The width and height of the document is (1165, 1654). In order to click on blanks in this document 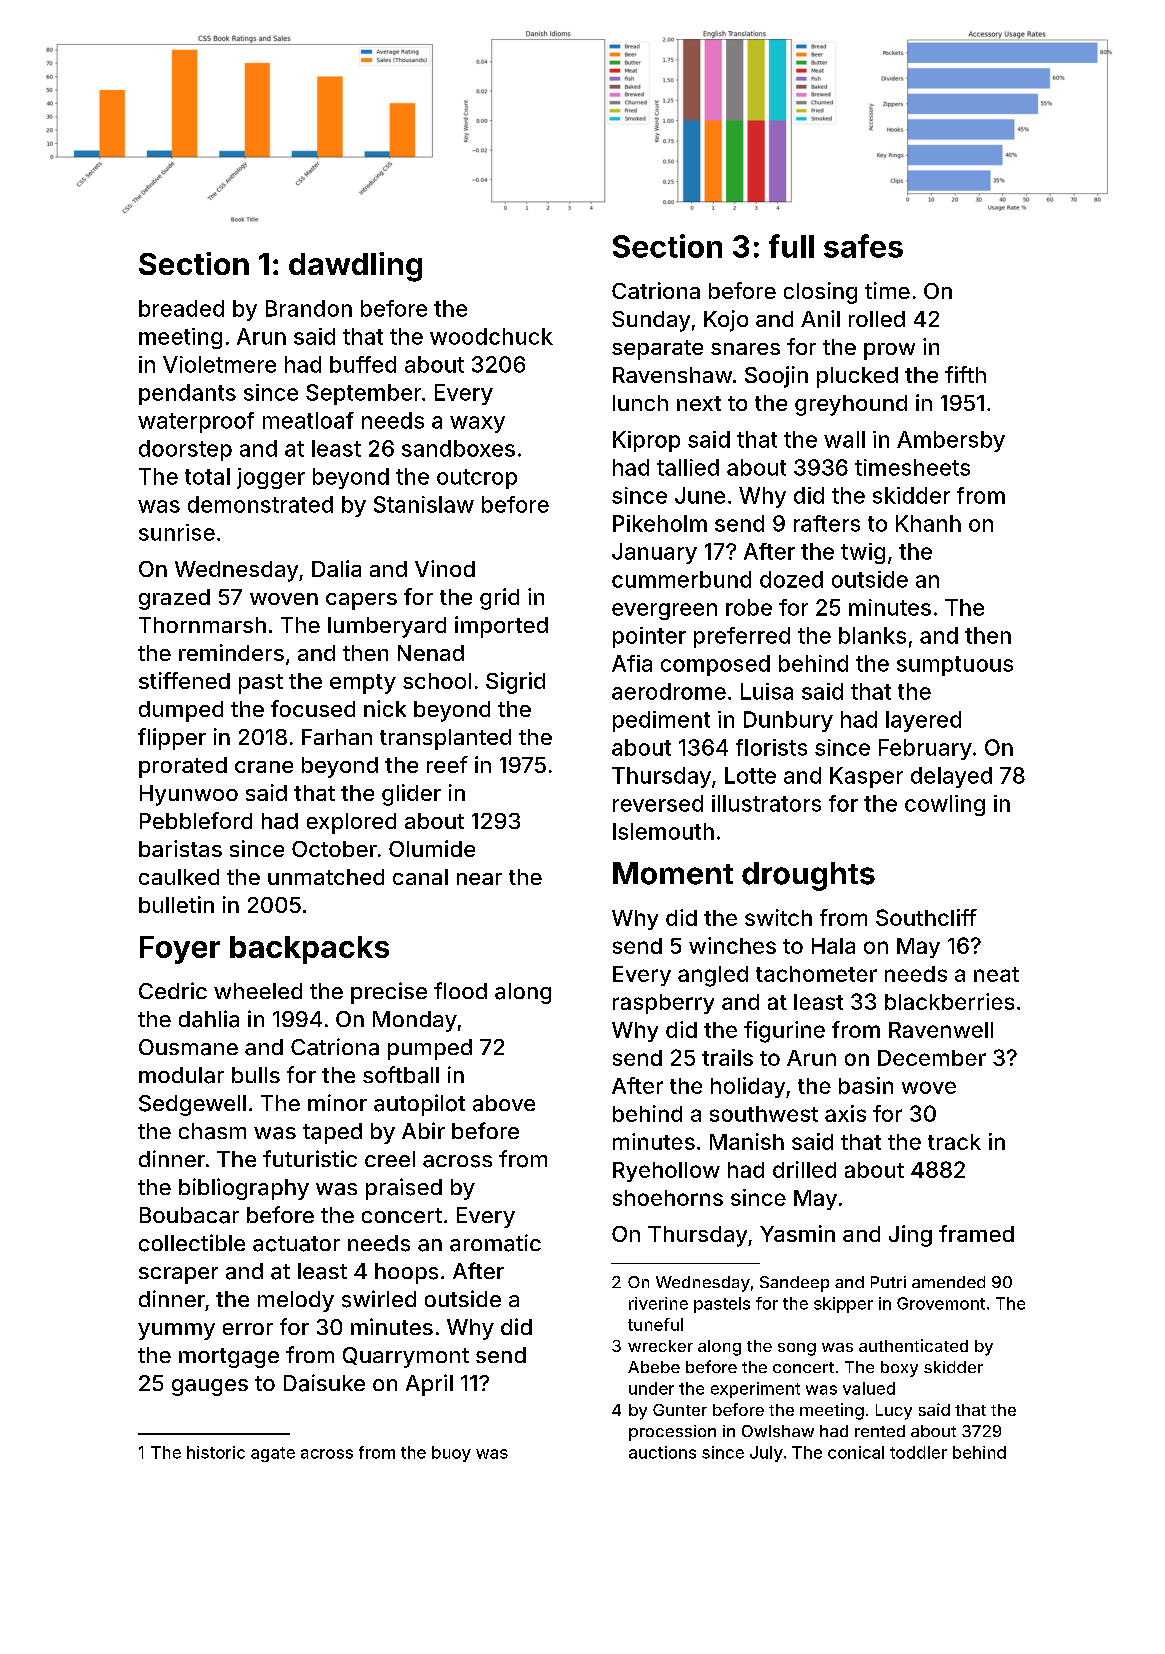, I will do `click(872, 635)`.
